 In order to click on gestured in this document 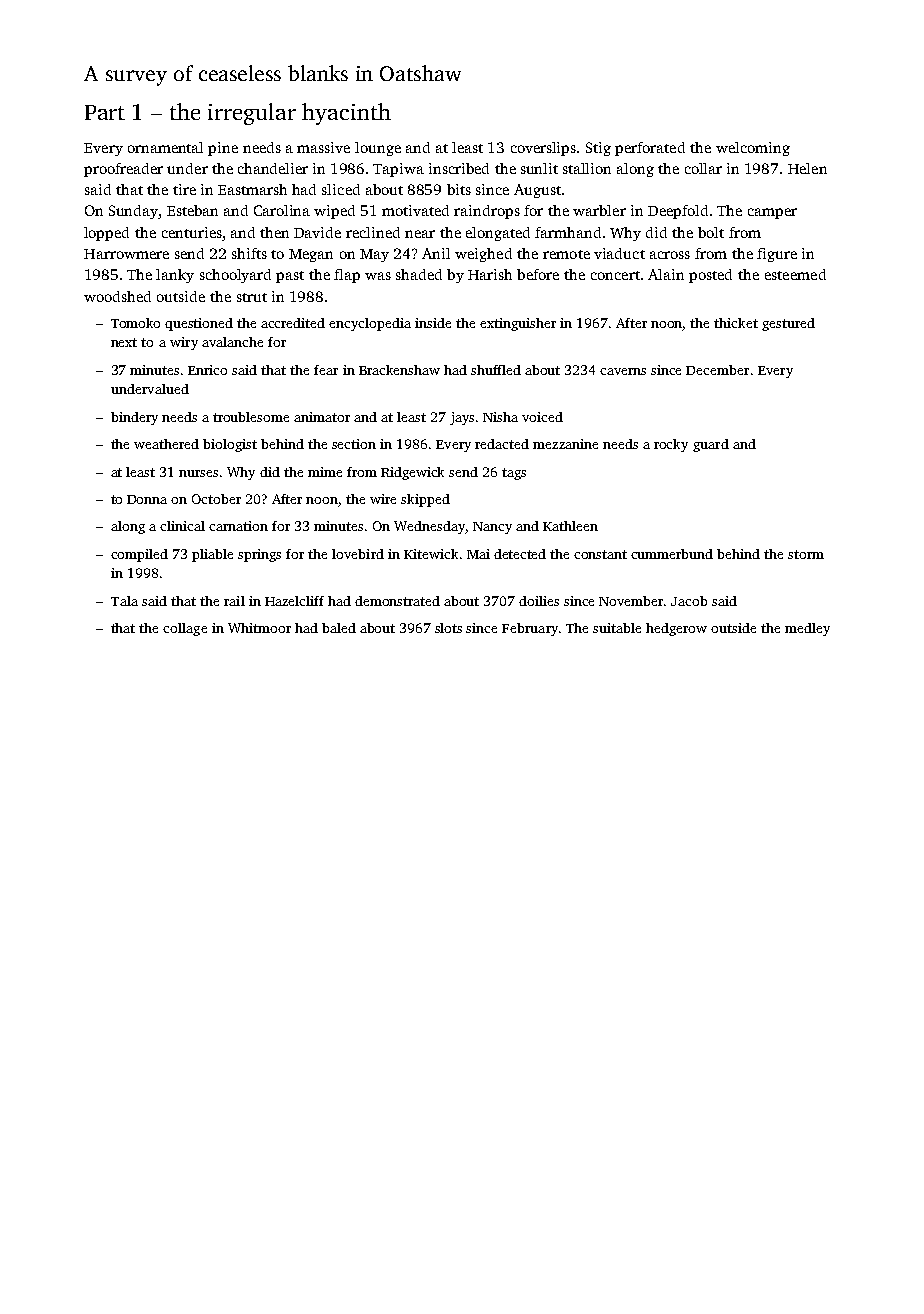, I will do `click(788, 324)`.
